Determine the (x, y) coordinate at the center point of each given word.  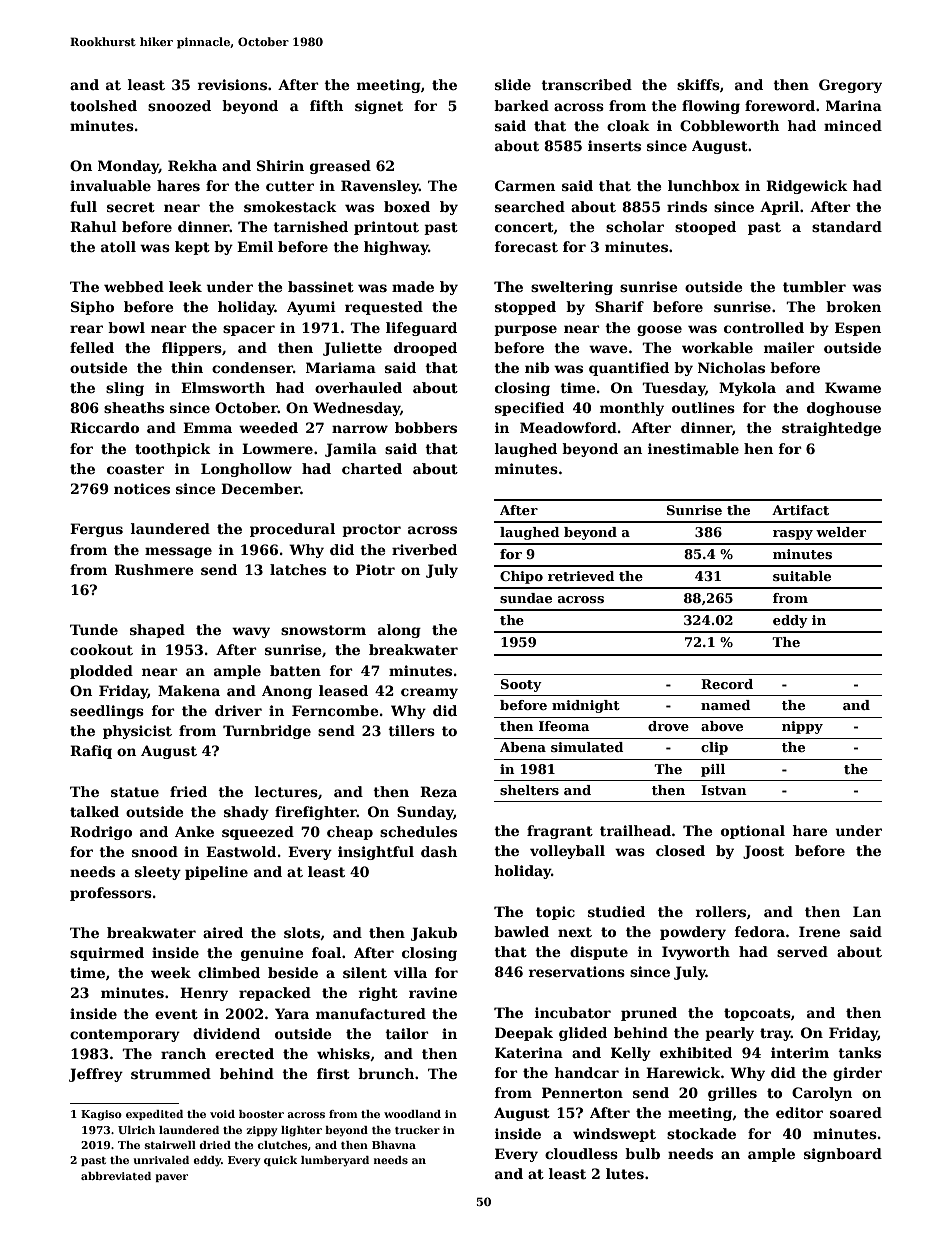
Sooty (521, 685)
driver (238, 710)
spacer (249, 330)
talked (94, 811)
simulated (587, 747)
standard (847, 226)
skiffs (698, 84)
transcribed (586, 84)
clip (714, 748)
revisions (232, 84)
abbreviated (116, 1176)
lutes (625, 1173)
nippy (802, 727)
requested (384, 308)
